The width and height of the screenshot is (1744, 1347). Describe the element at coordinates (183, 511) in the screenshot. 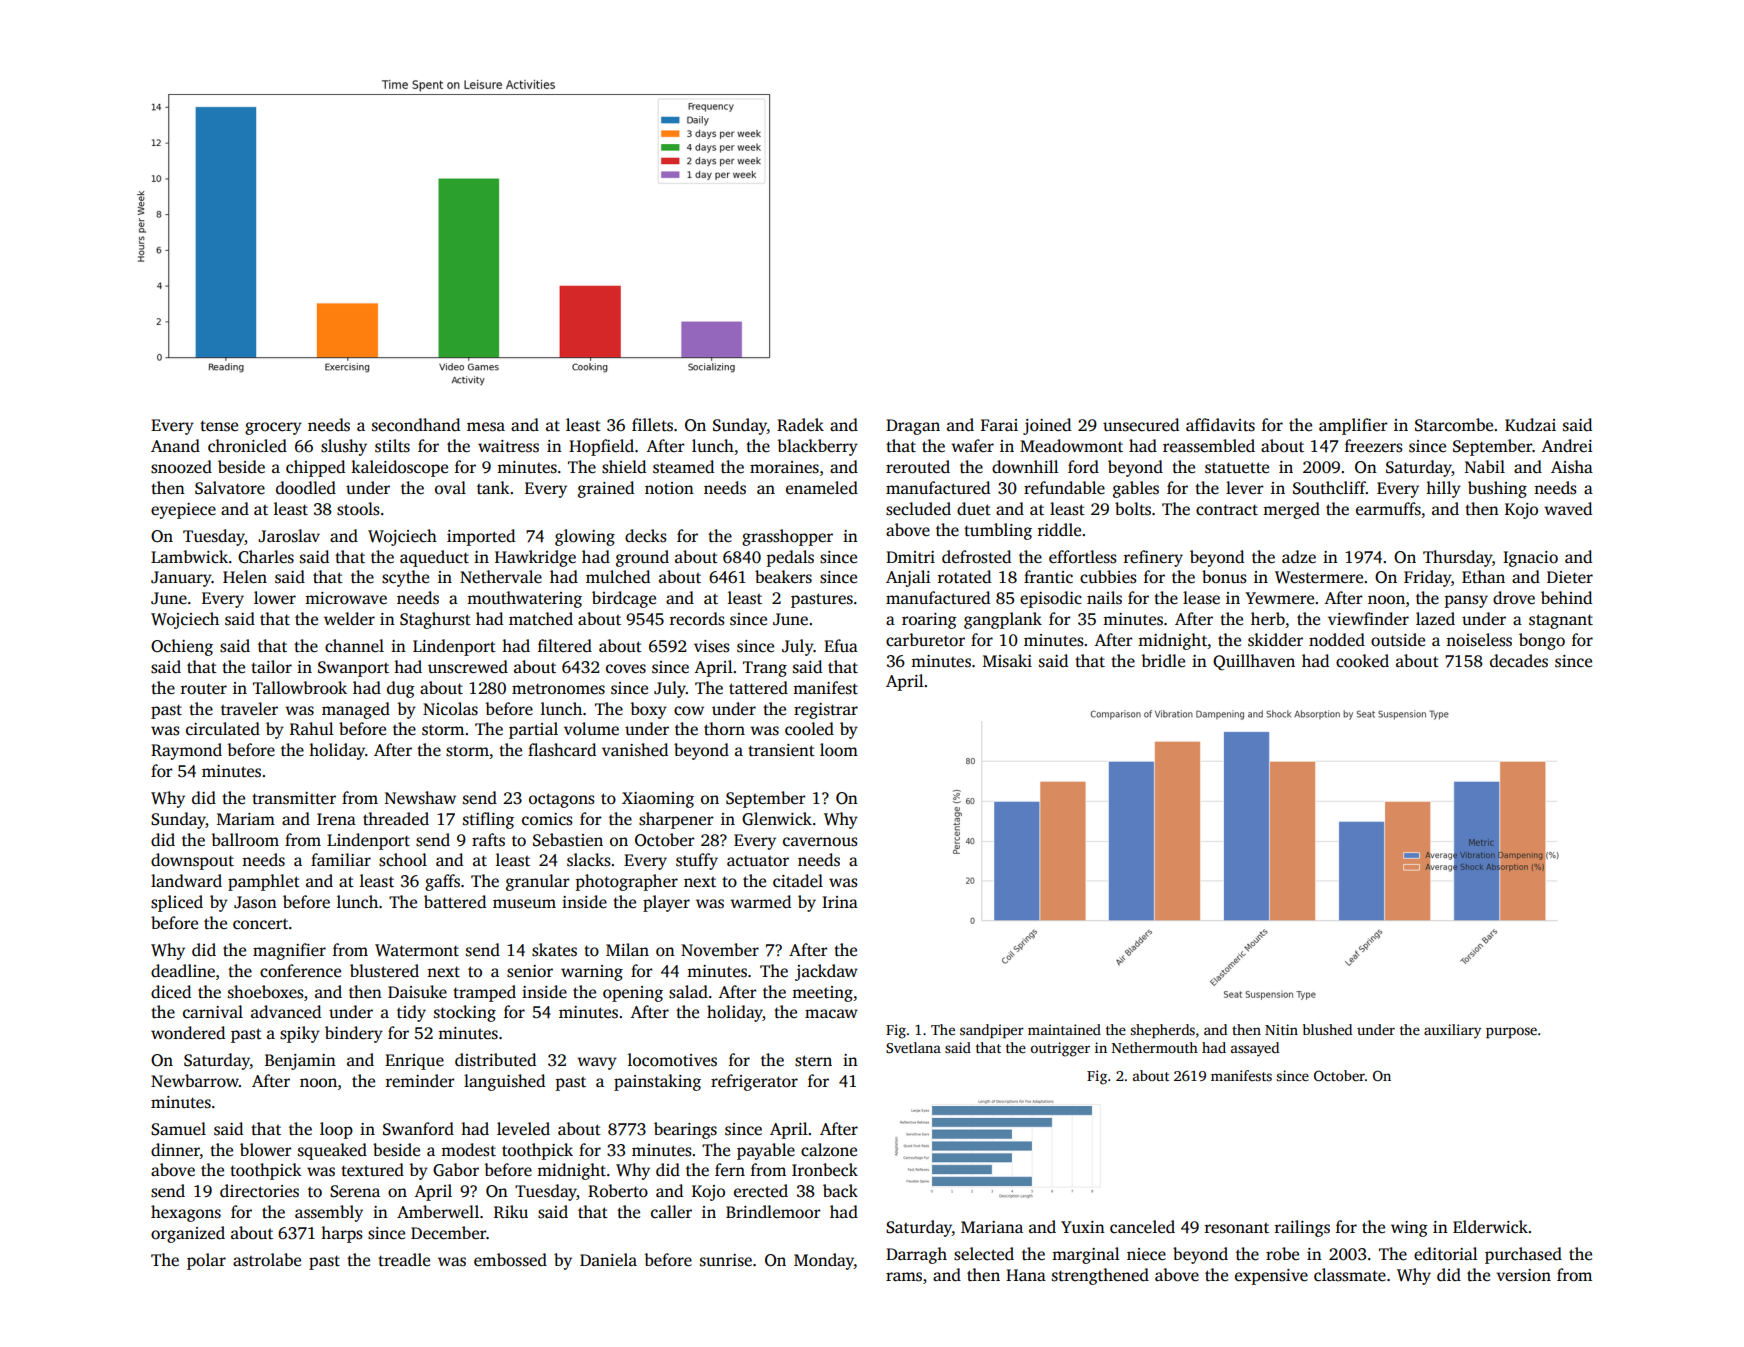

I see `eyepiece` at that location.
